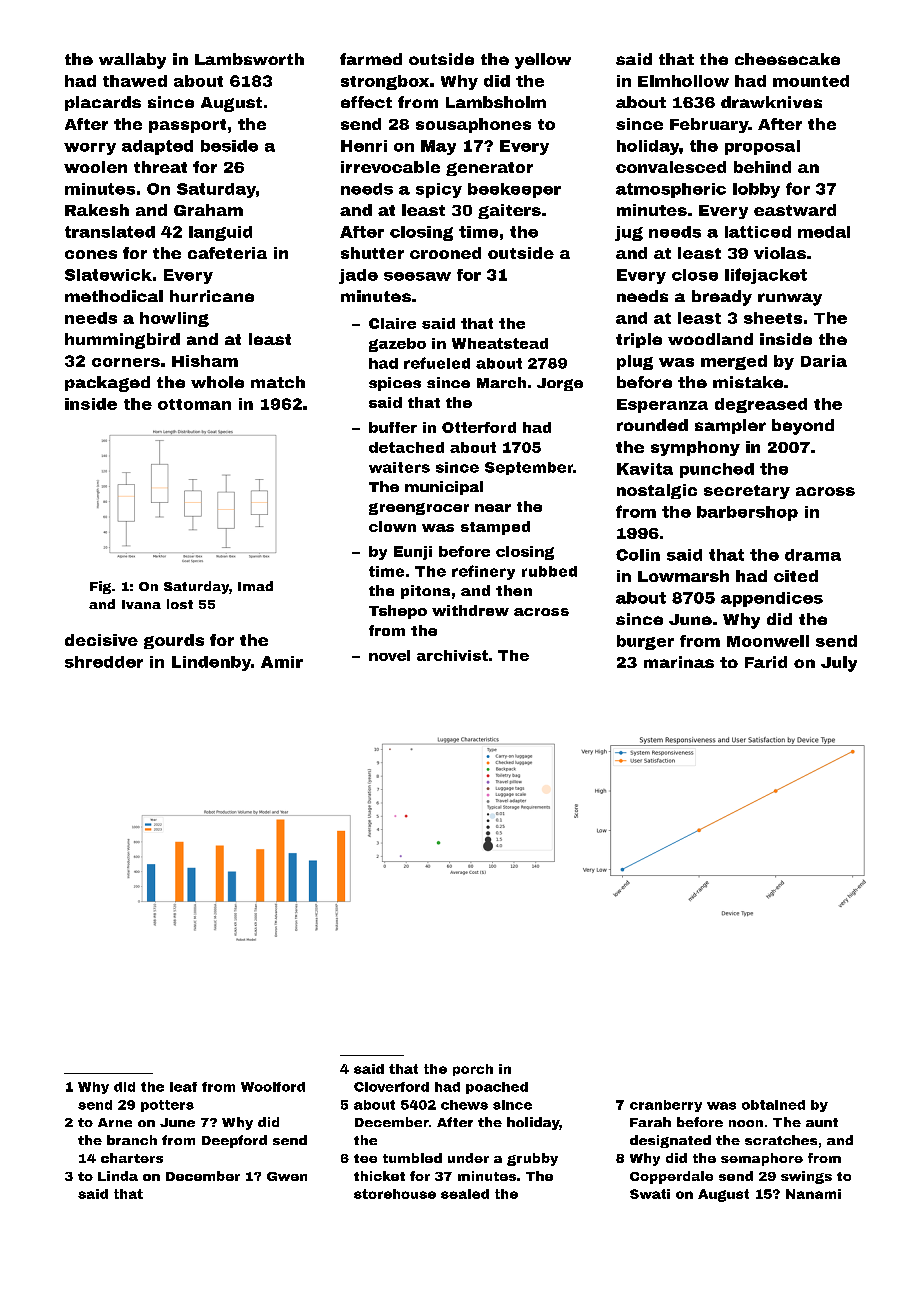 This screenshot has height=1308, width=924. I want to click on effect, so click(366, 102).
